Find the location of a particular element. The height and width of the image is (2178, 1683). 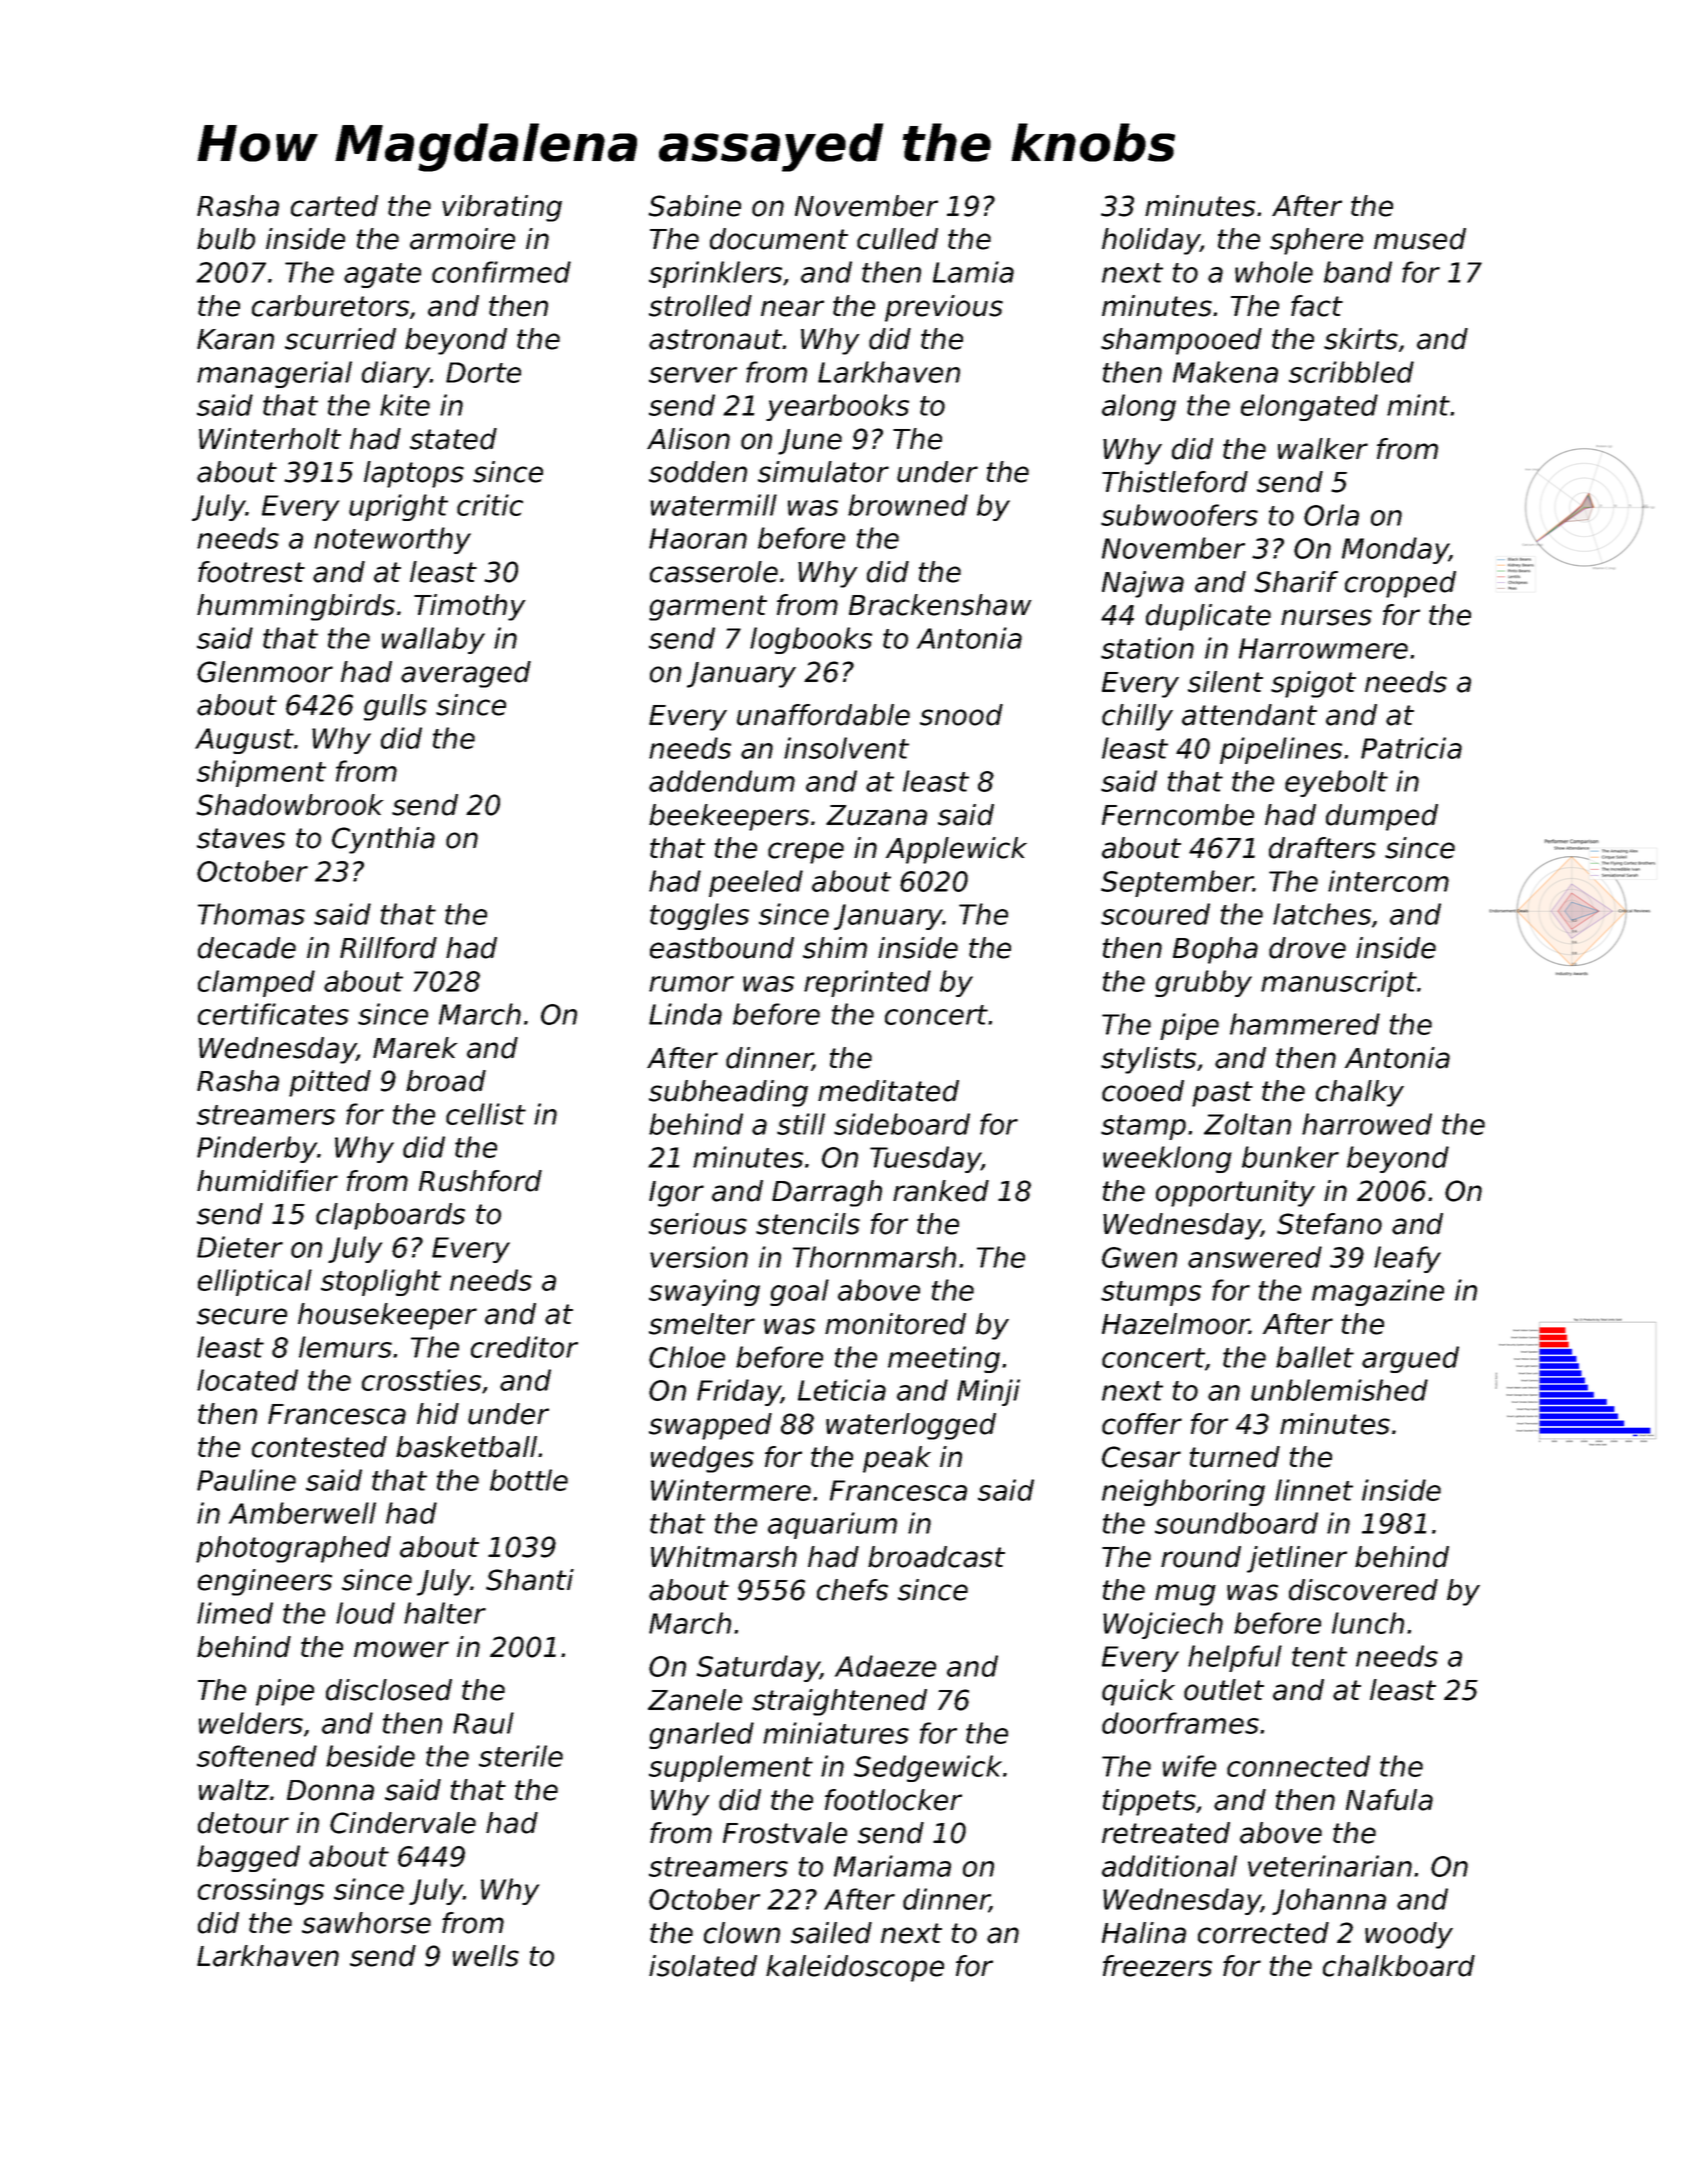

averaged is located at coordinates (466, 674).
